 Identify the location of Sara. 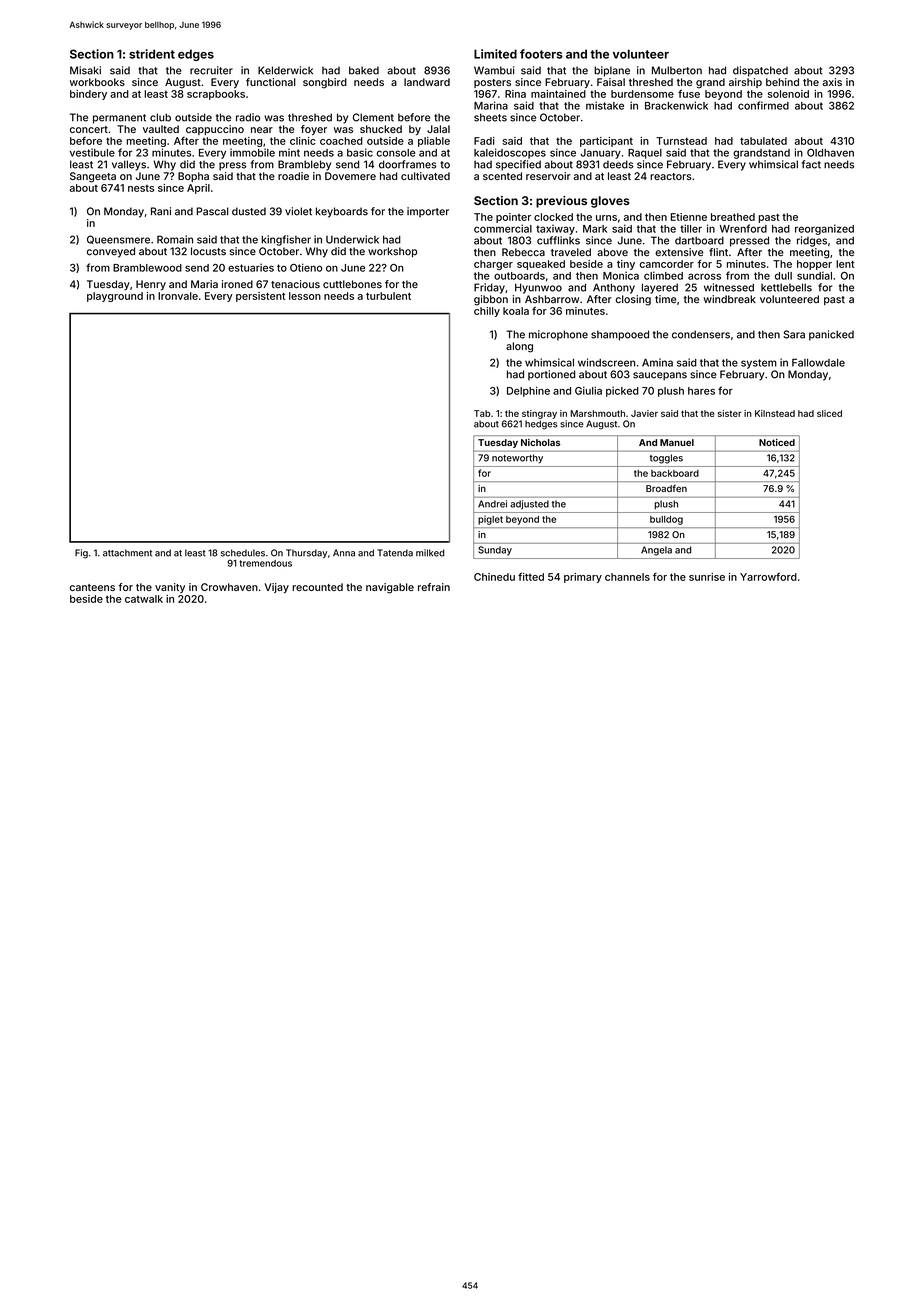
(794, 334).
